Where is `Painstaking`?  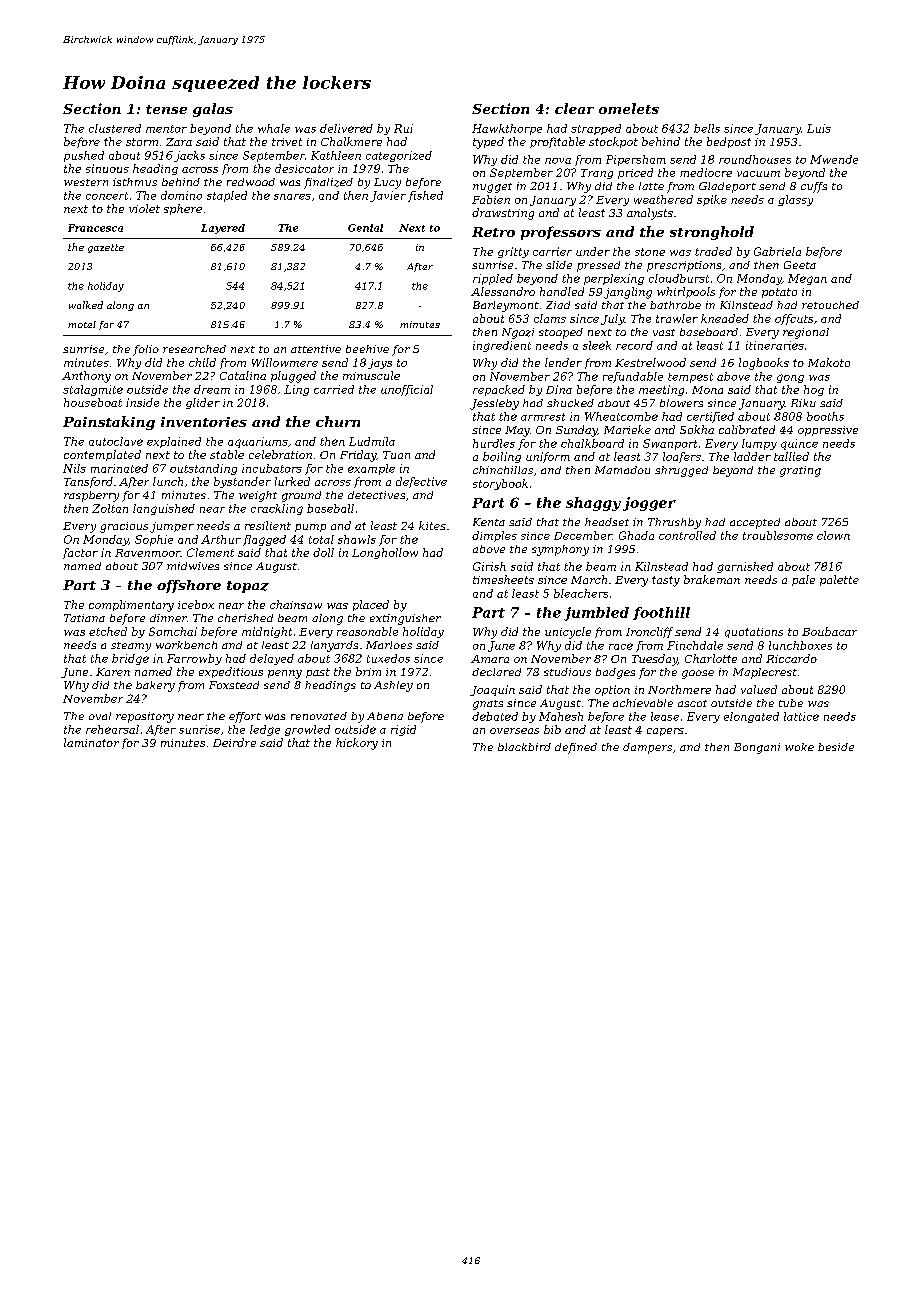 Painstaking is located at coordinates (109, 423).
